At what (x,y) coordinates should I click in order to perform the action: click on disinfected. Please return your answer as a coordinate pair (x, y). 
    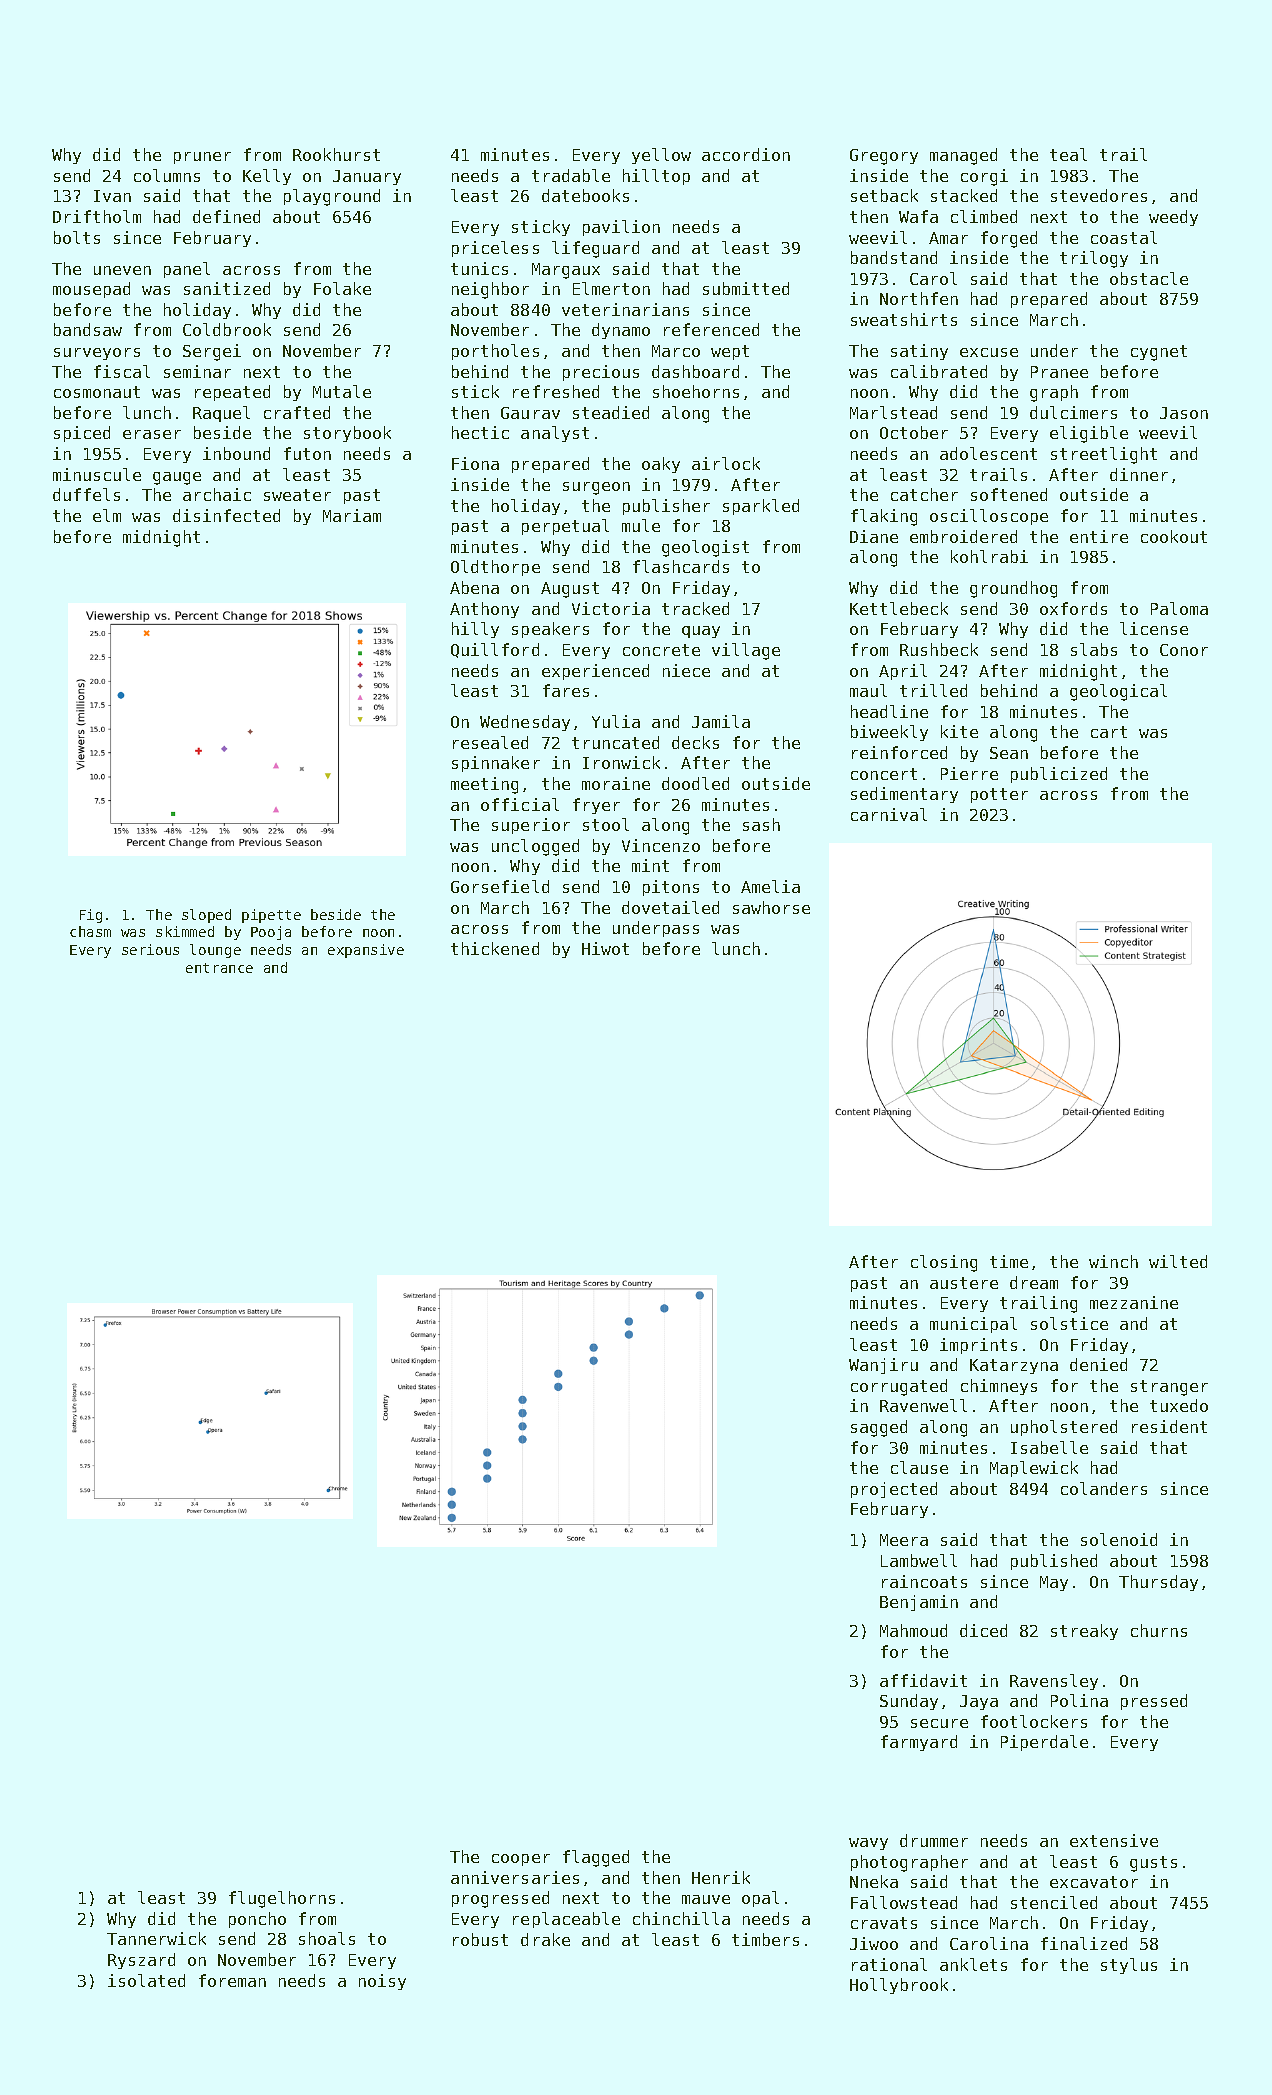
    Looking at the image, I should click on (226, 515).
